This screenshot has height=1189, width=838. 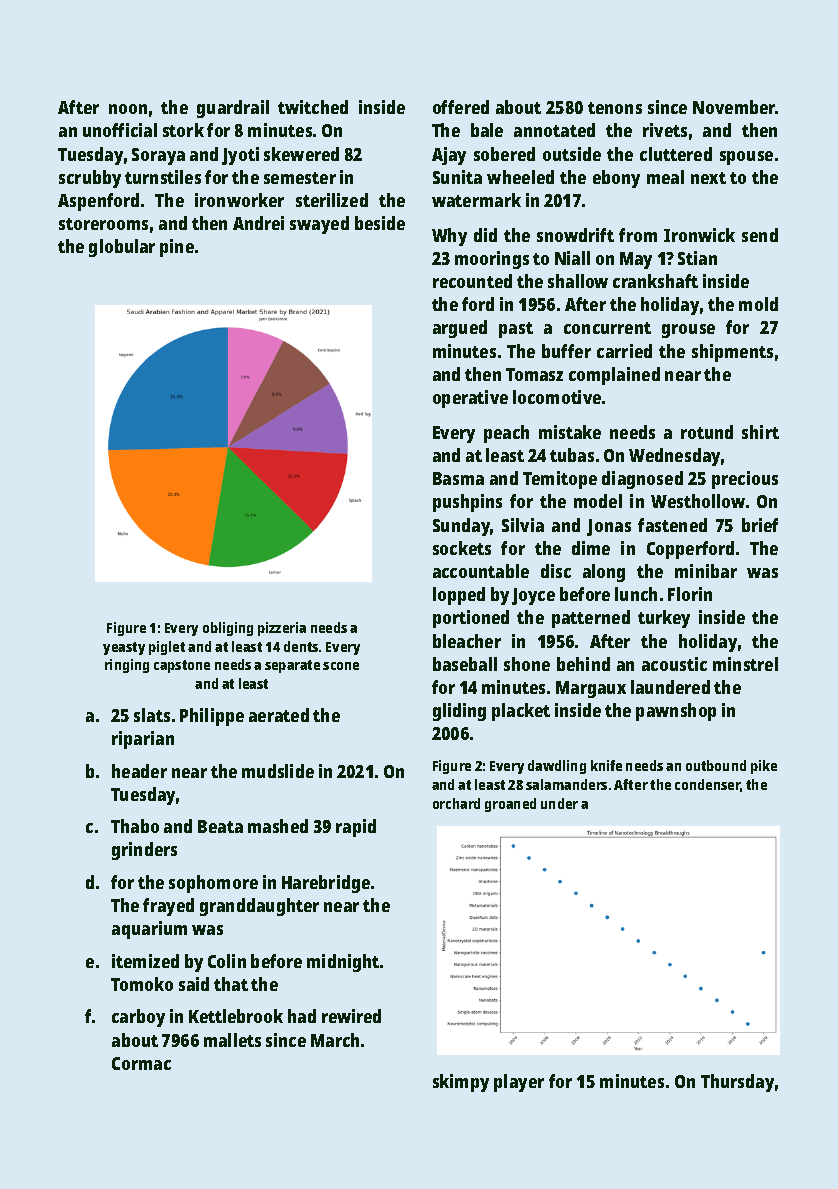 What do you see at coordinates (458, 478) in the screenshot?
I see `Basma` at bounding box center [458, 478].
